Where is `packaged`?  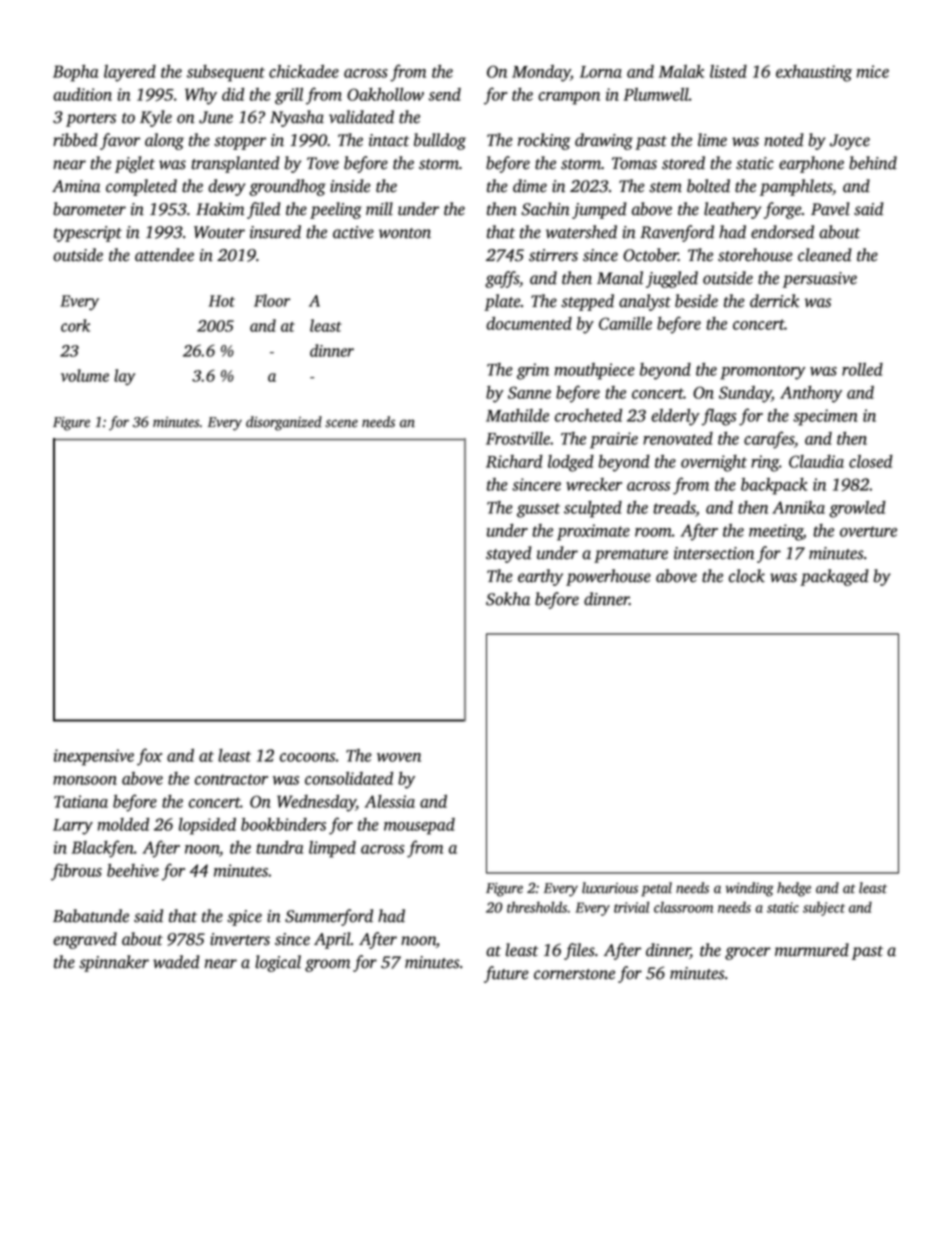
packaged is located at coordinates (834, 577).
